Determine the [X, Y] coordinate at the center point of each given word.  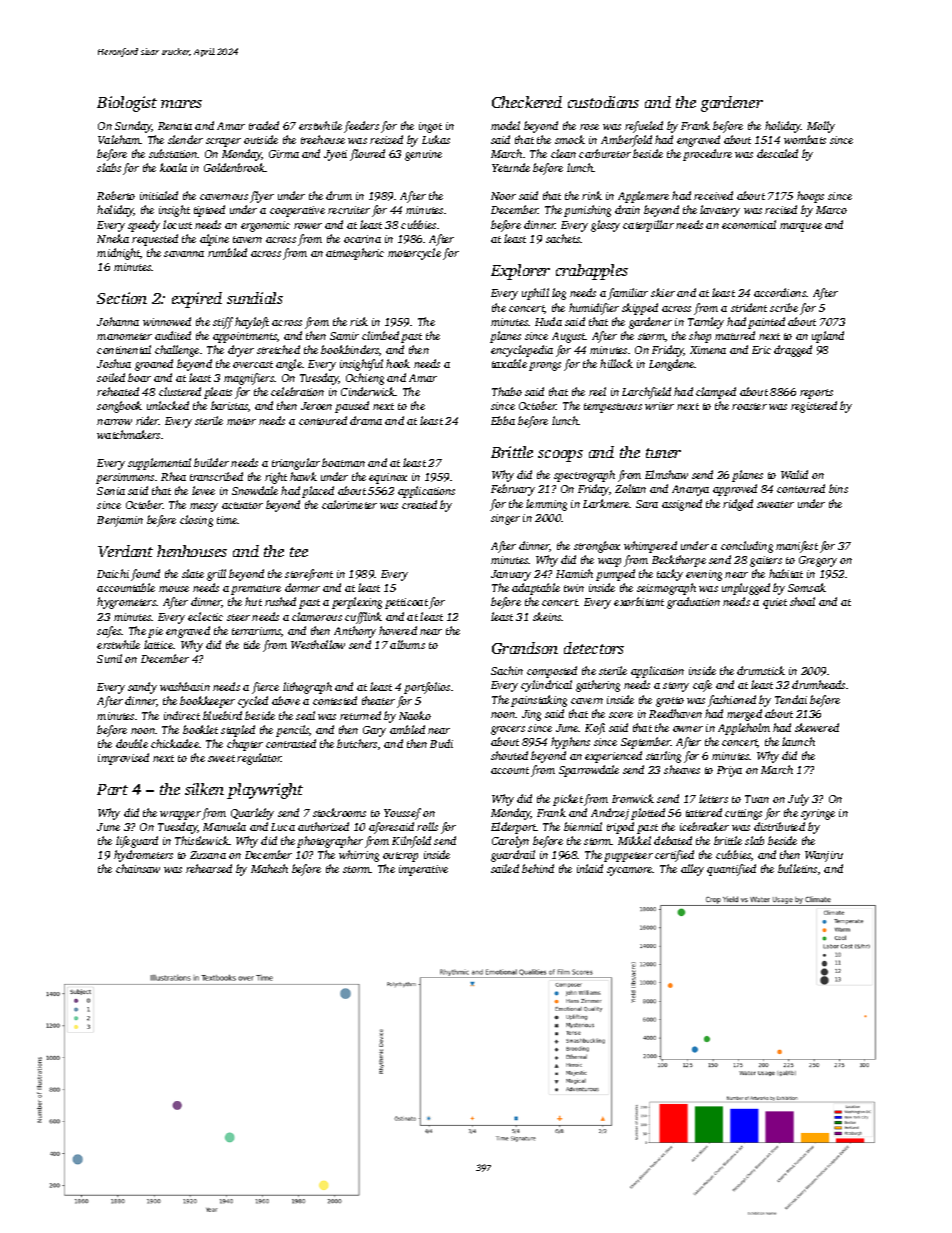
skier [663, 292]
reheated [118, 391]
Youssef [402, 814]
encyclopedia [522, 351]
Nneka [113, 238]
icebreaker [704, 826]
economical [749, 224]
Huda [548, 321]
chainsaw [138, 868]
